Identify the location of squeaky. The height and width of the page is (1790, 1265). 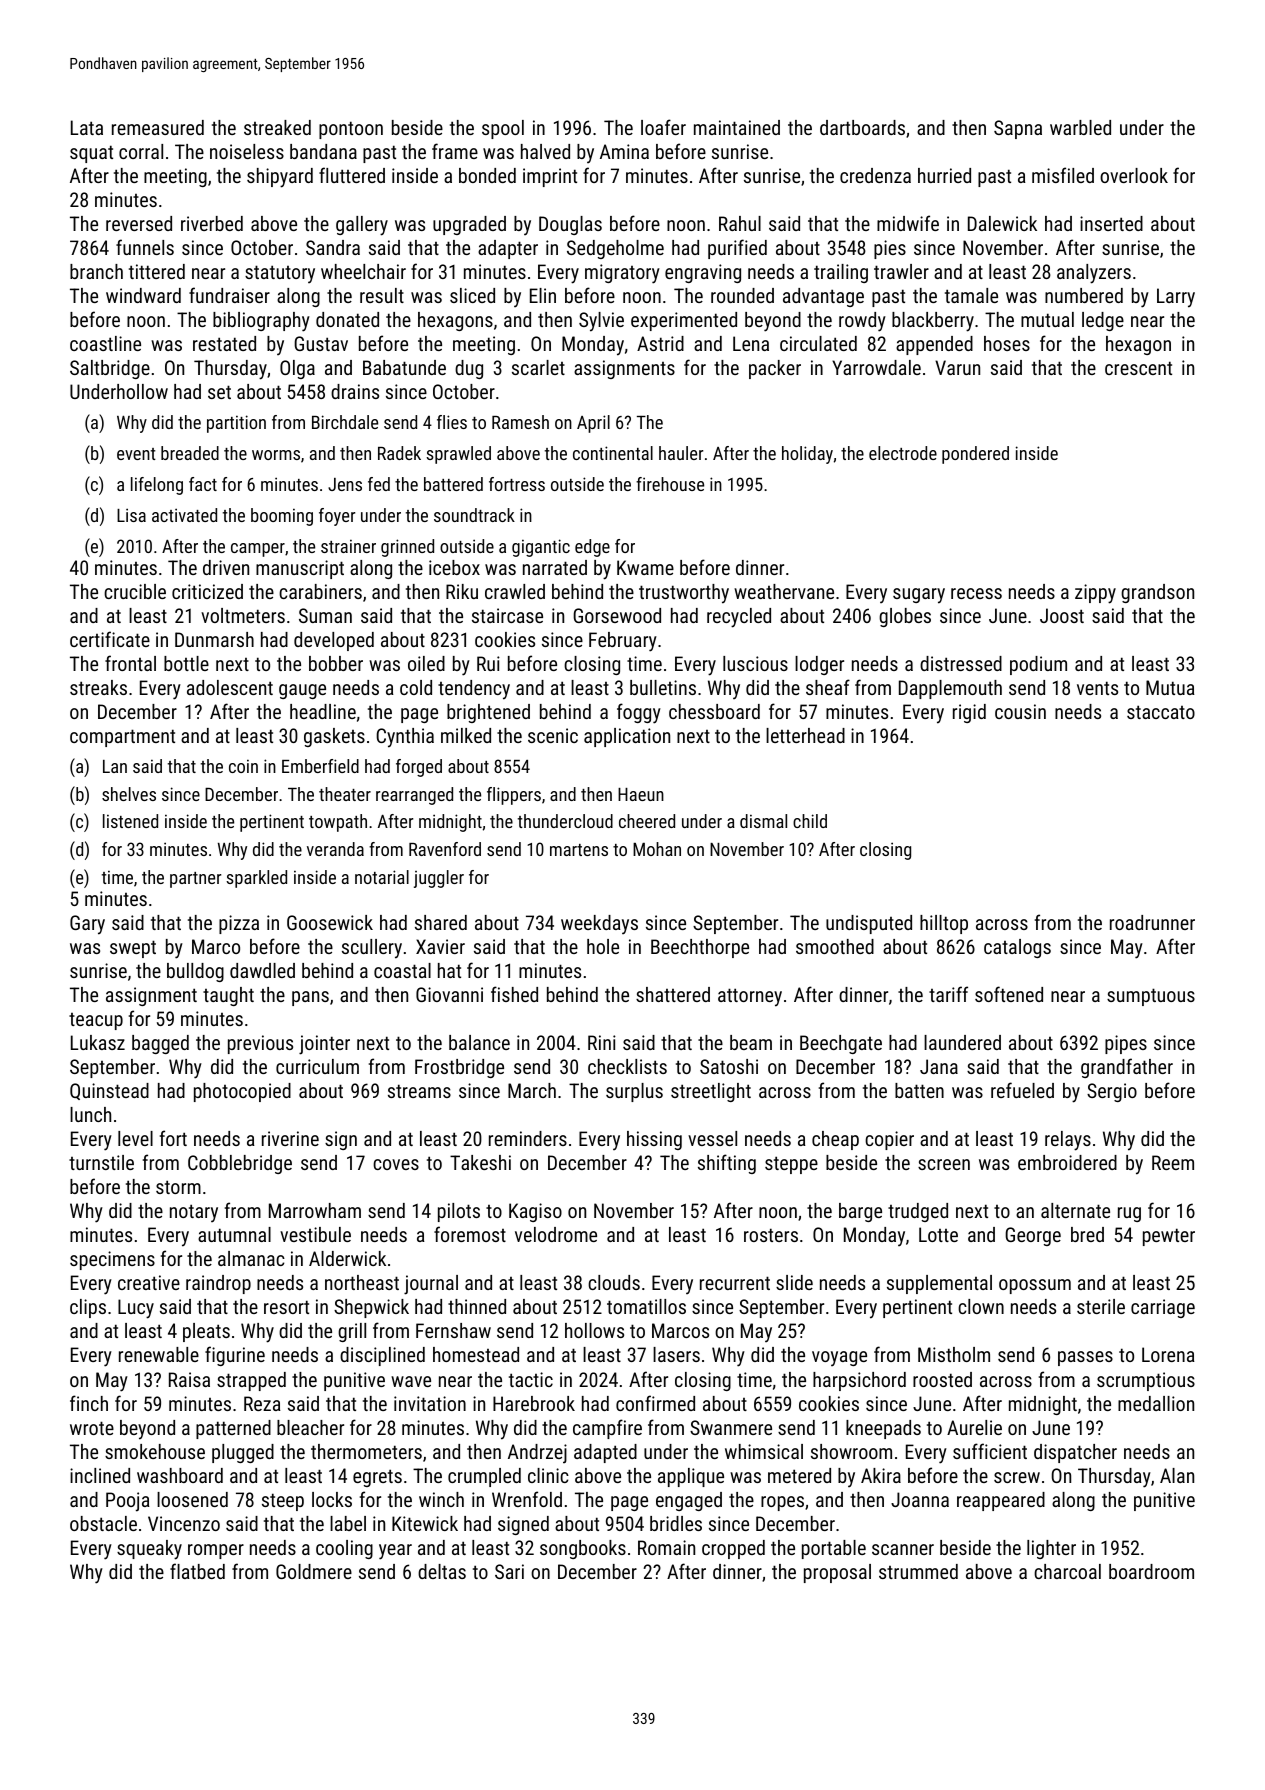
(149, 1550).
